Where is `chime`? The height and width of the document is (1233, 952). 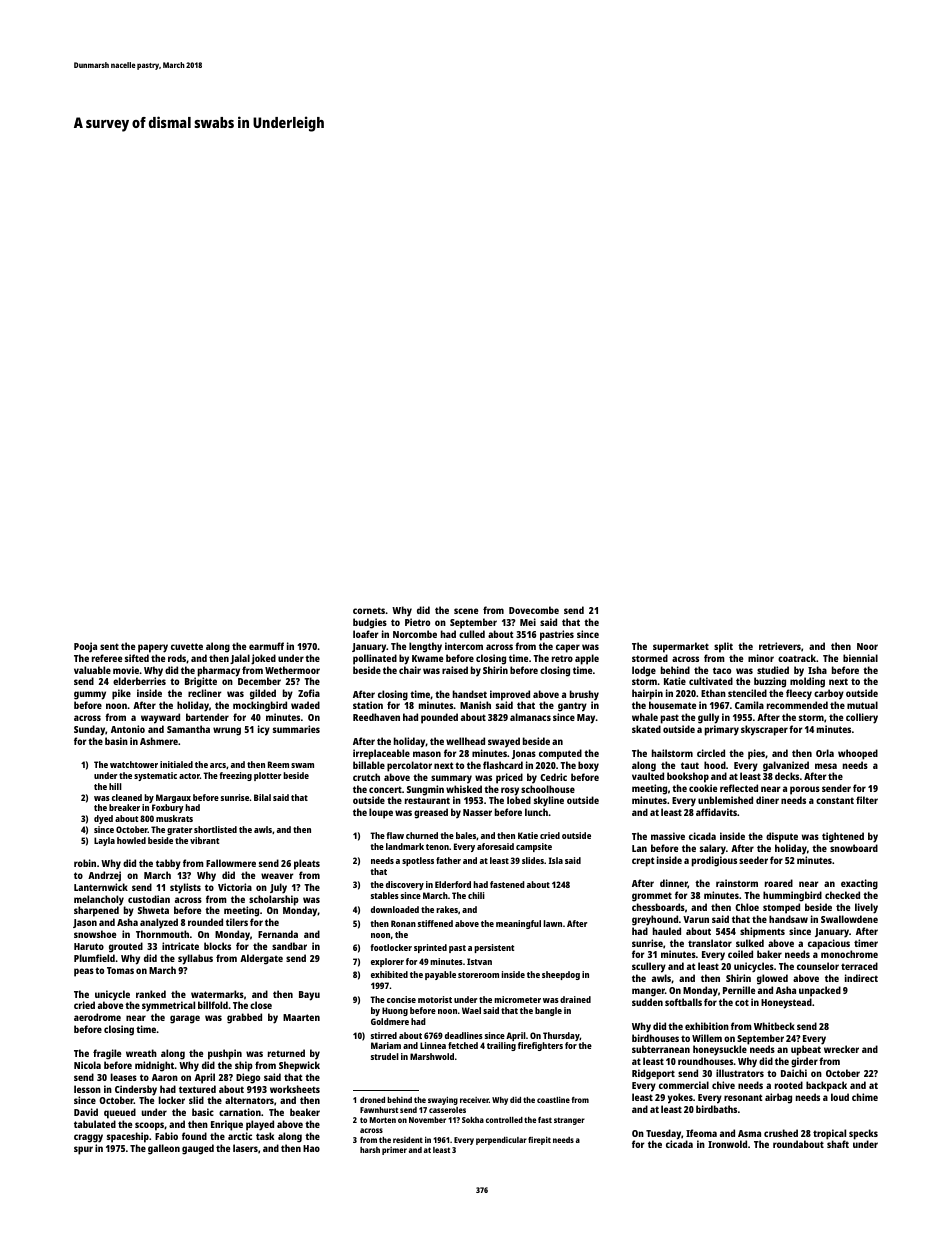
chime is located at coordinates (865, 1097).
